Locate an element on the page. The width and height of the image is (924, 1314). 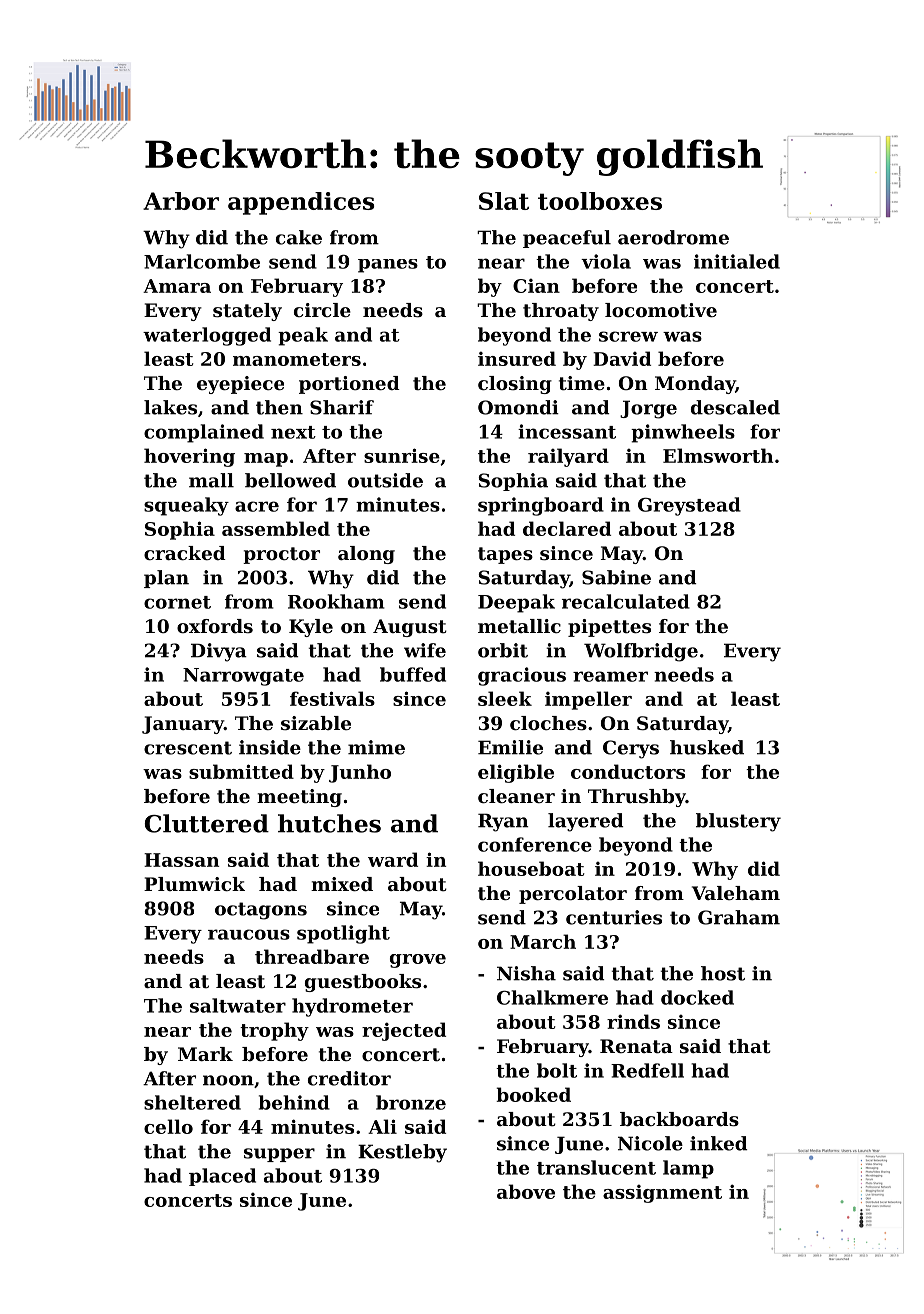
Slat is located at coordinates (504, 201).
